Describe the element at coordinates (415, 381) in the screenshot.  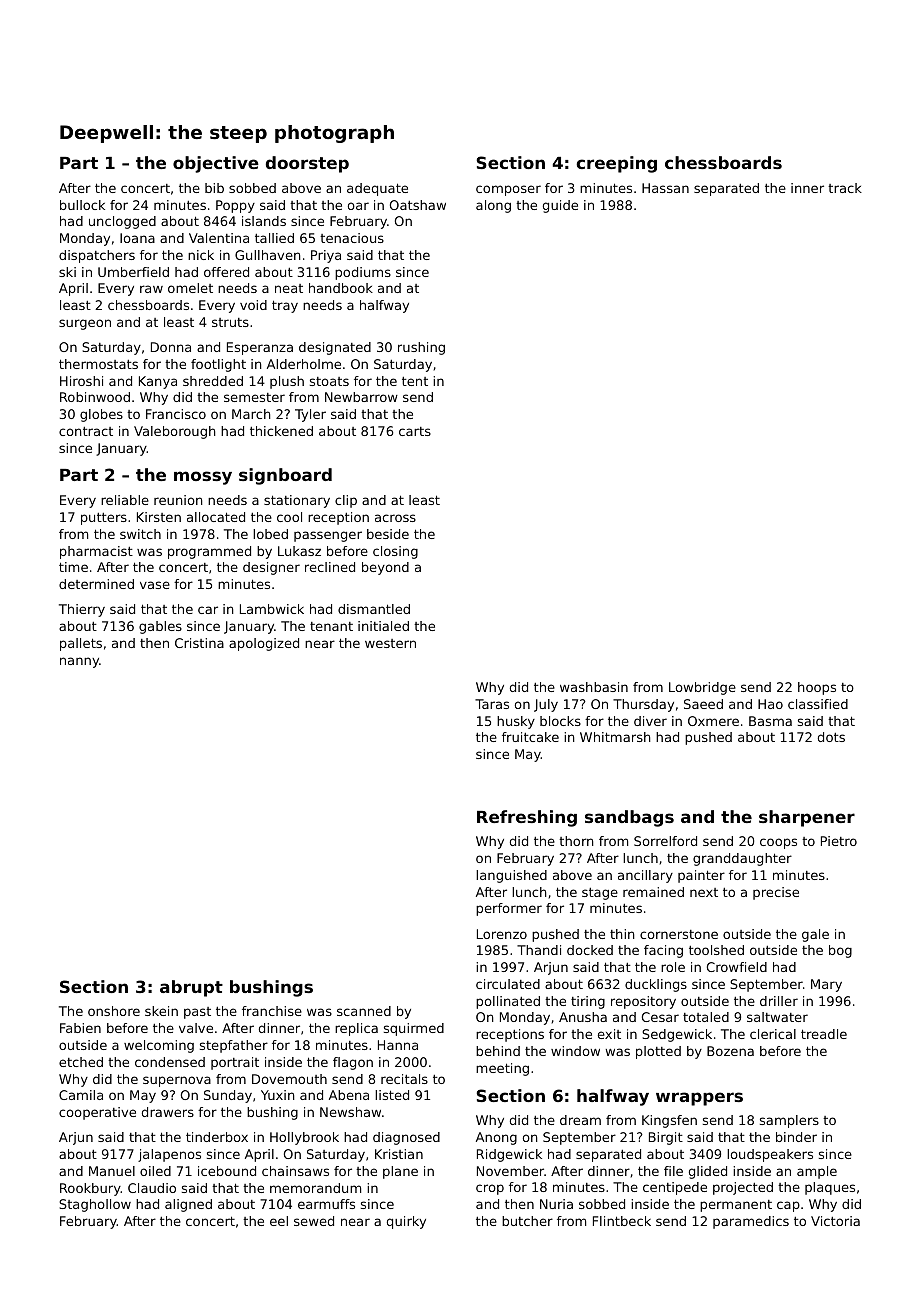
I see `tent` at that location.
